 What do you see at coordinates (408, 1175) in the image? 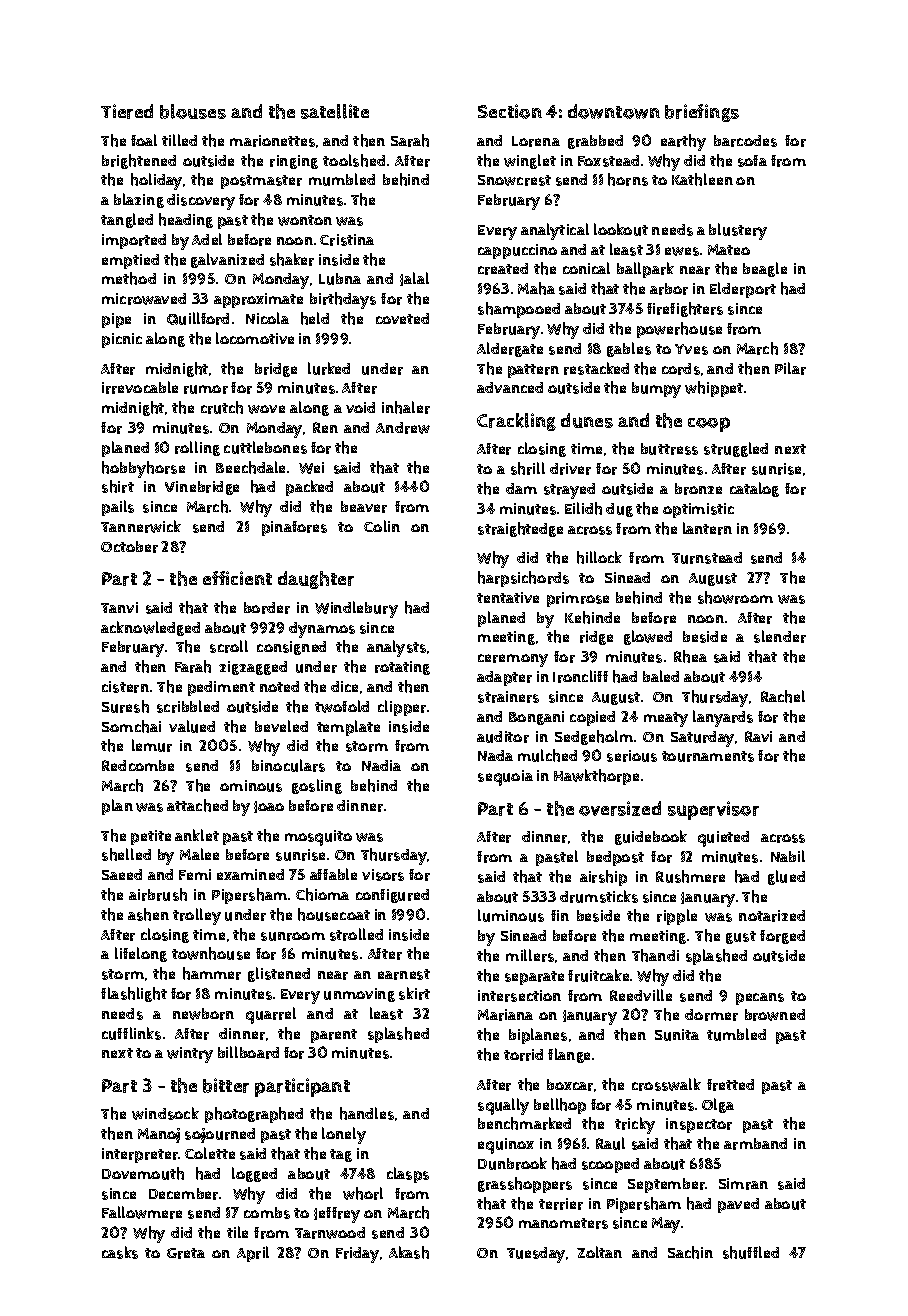
I see `clasps` at bounding box center [408, 1175].
